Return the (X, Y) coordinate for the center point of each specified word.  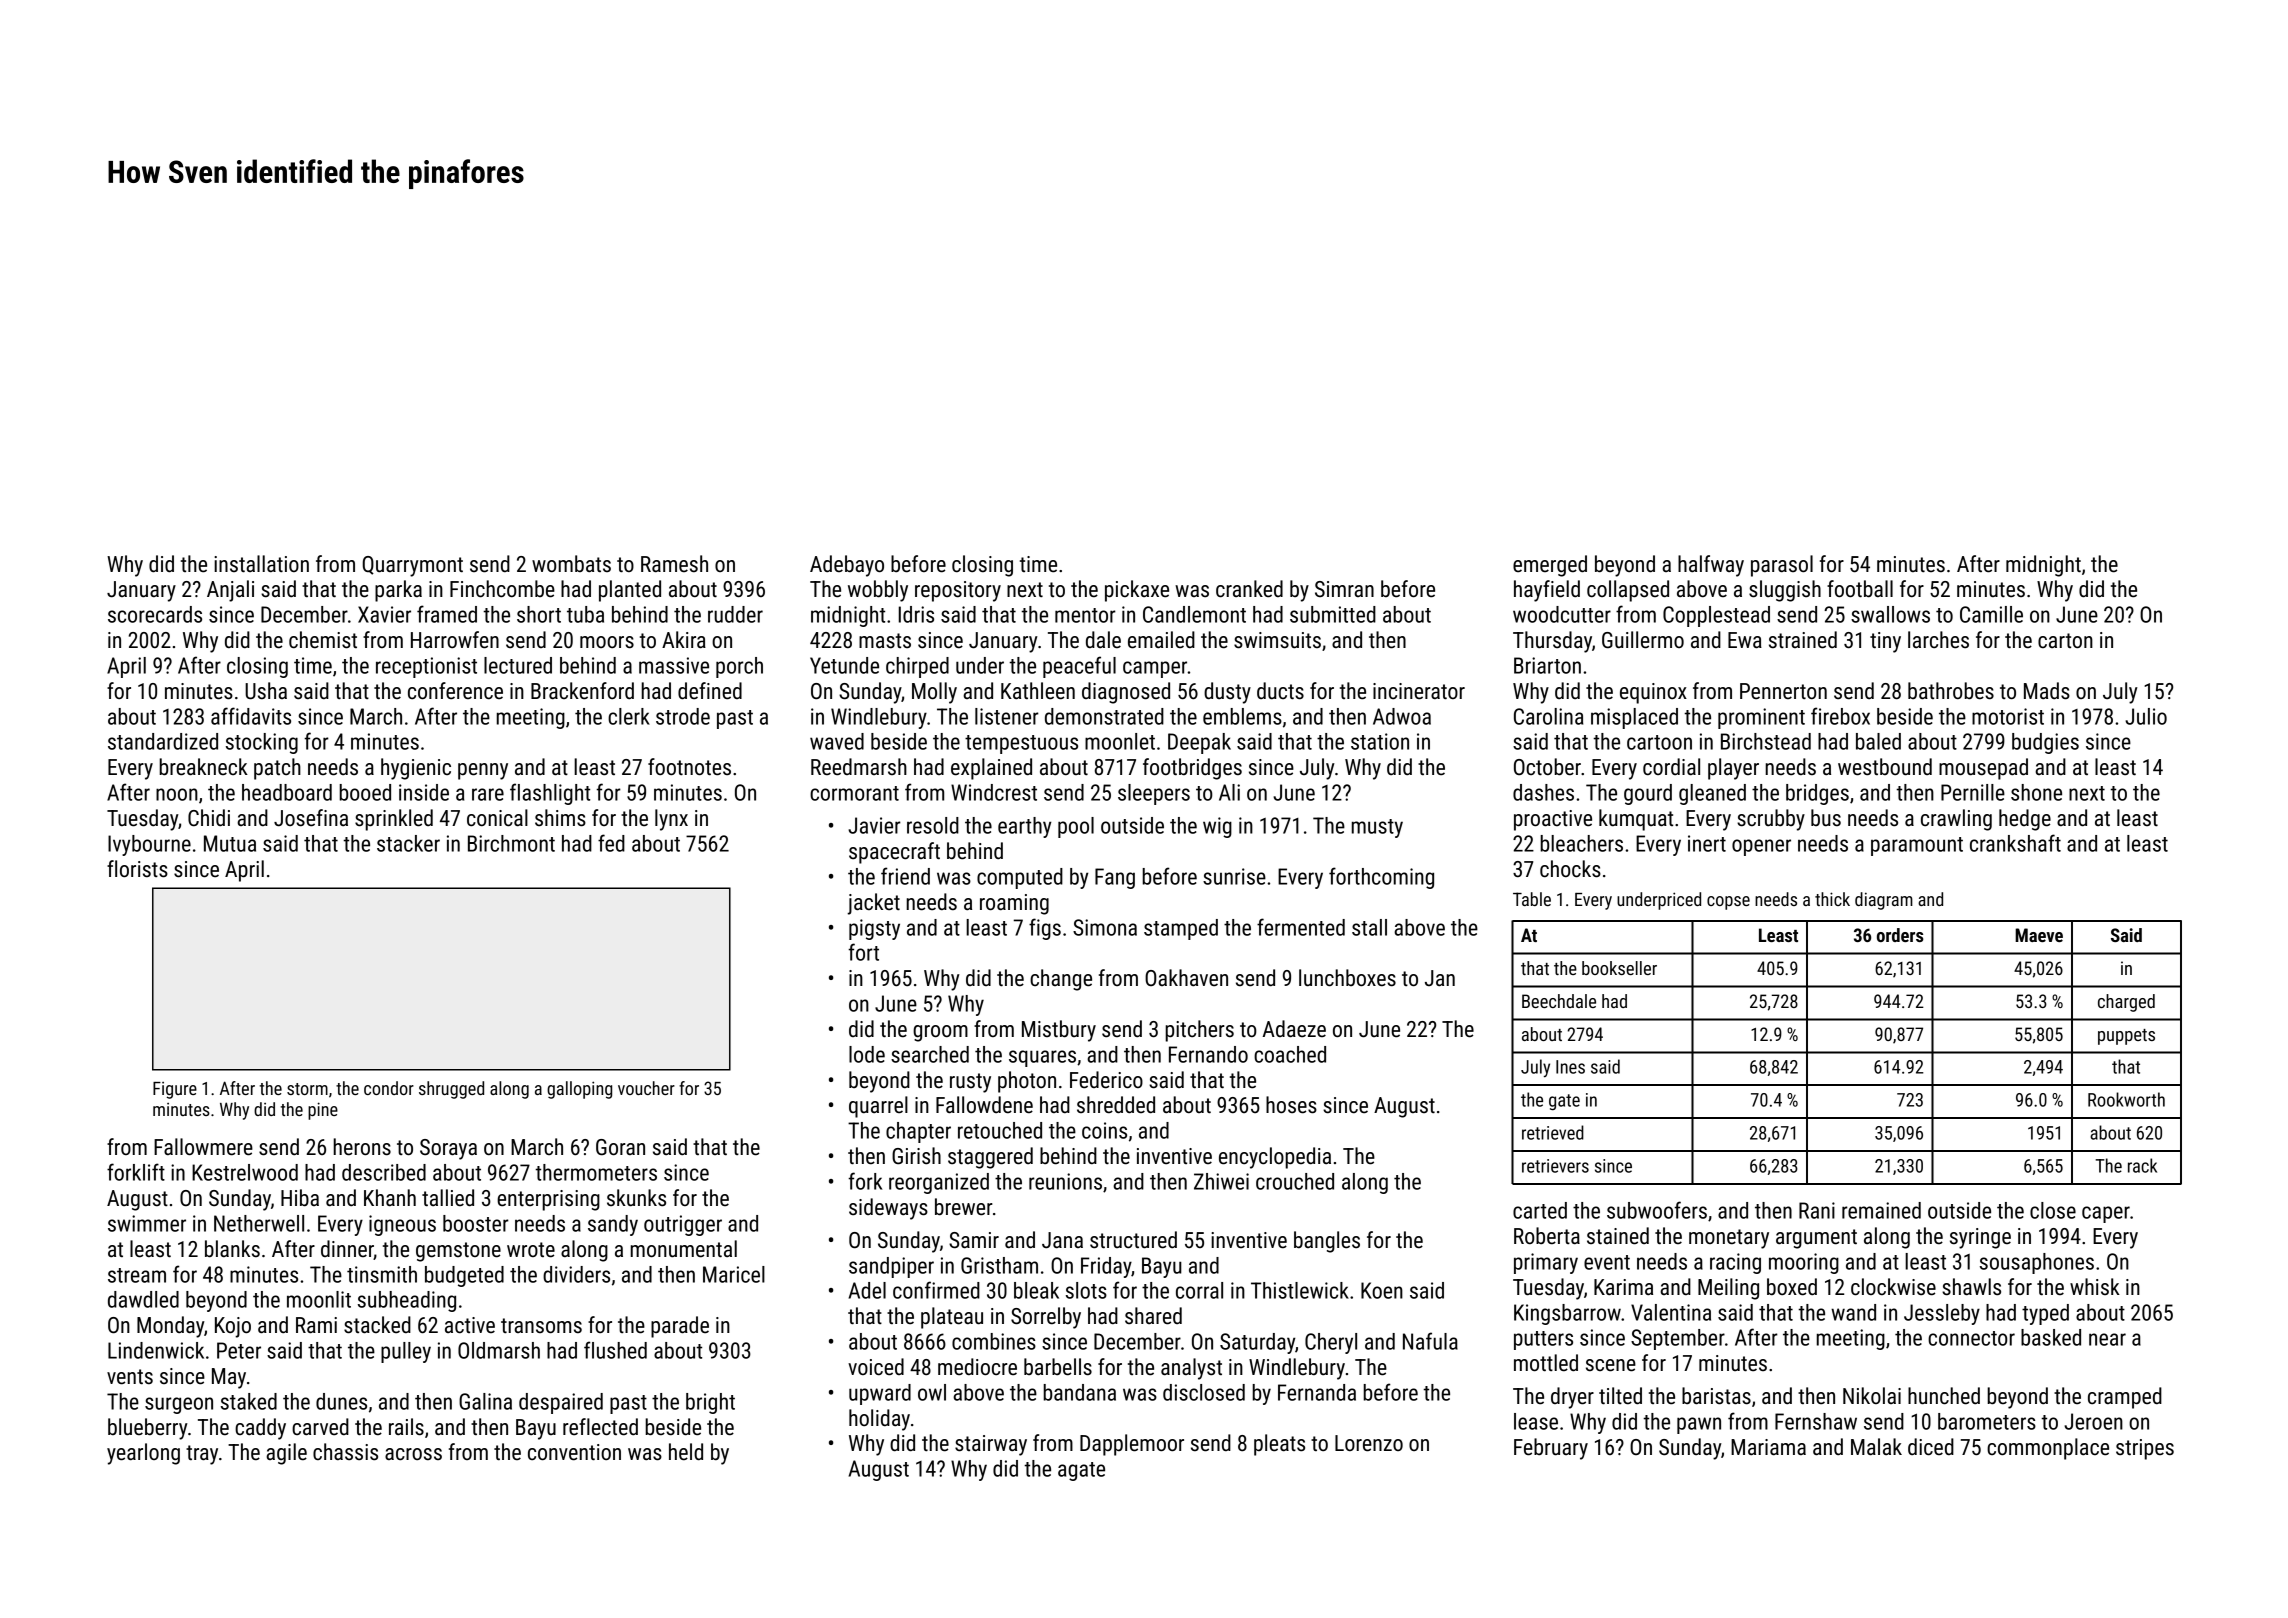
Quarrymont (412, 566)
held (686, 1452)
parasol (1782, 566)
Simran (1344, 589)
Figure (175, 1090)
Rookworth (2126, 1099)
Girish (916, 1156)
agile (286, 1454)
